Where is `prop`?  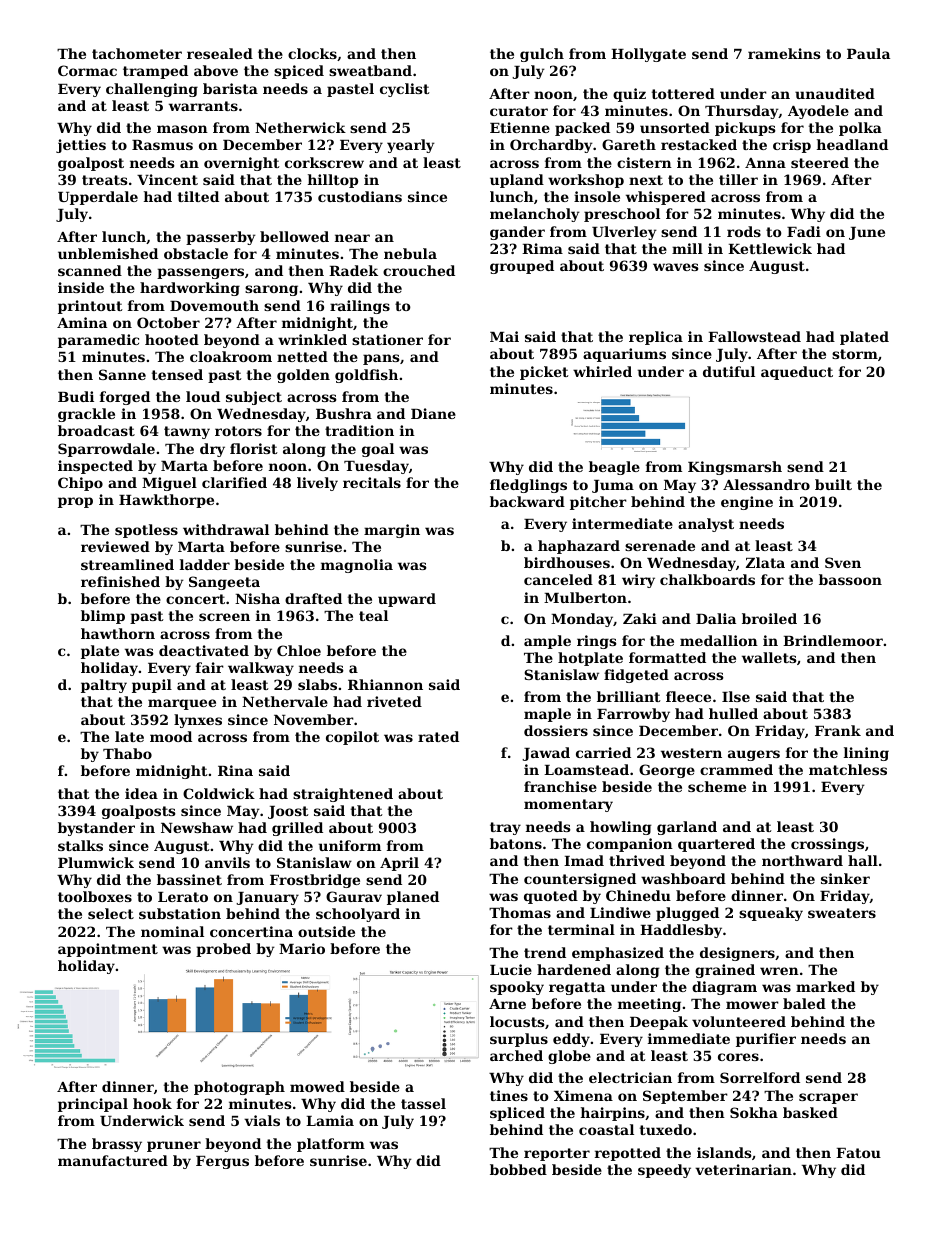
prop is located at coordinates (75, 502).
